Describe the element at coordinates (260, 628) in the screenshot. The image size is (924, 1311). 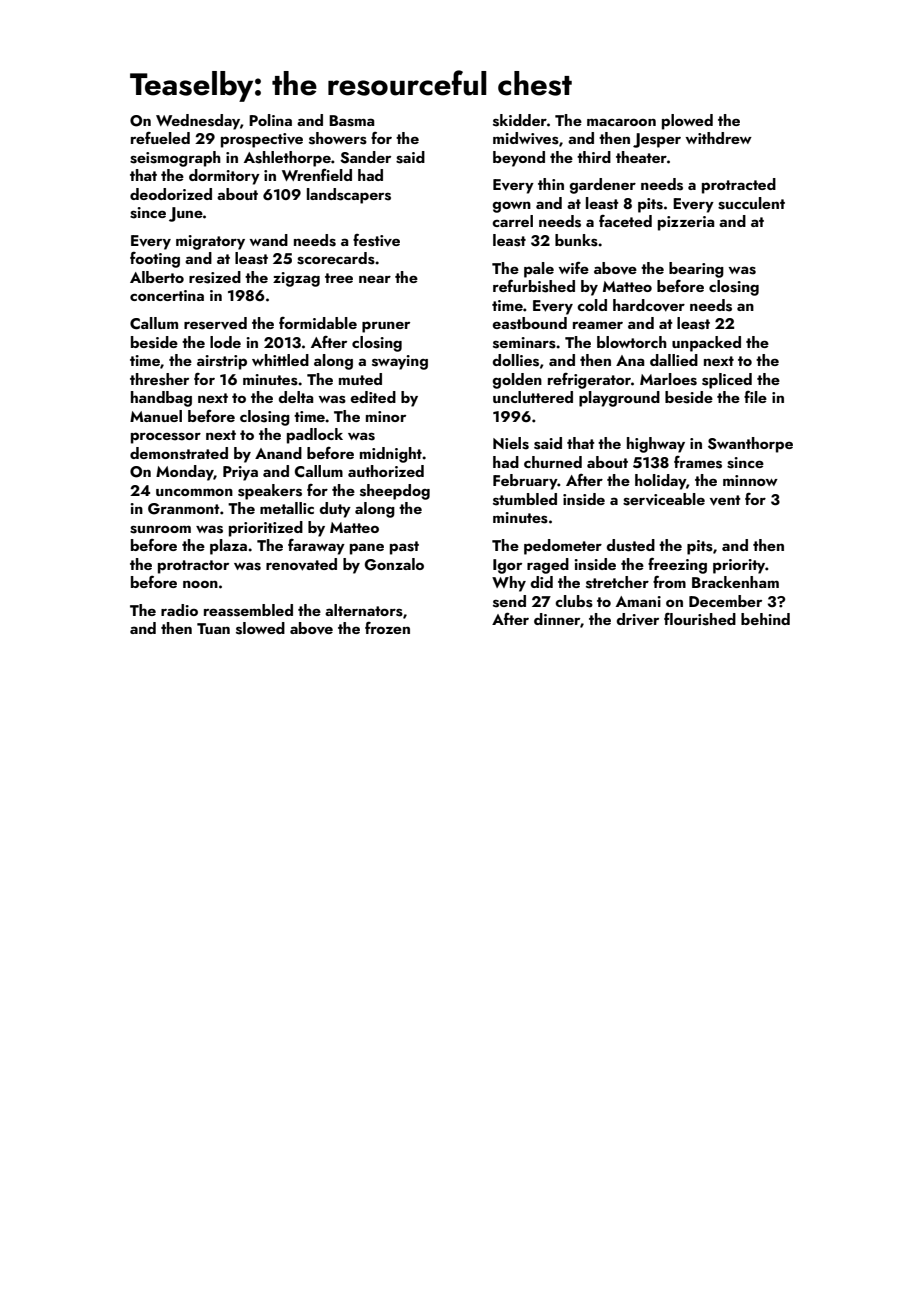
I see `slowed` at that location.
